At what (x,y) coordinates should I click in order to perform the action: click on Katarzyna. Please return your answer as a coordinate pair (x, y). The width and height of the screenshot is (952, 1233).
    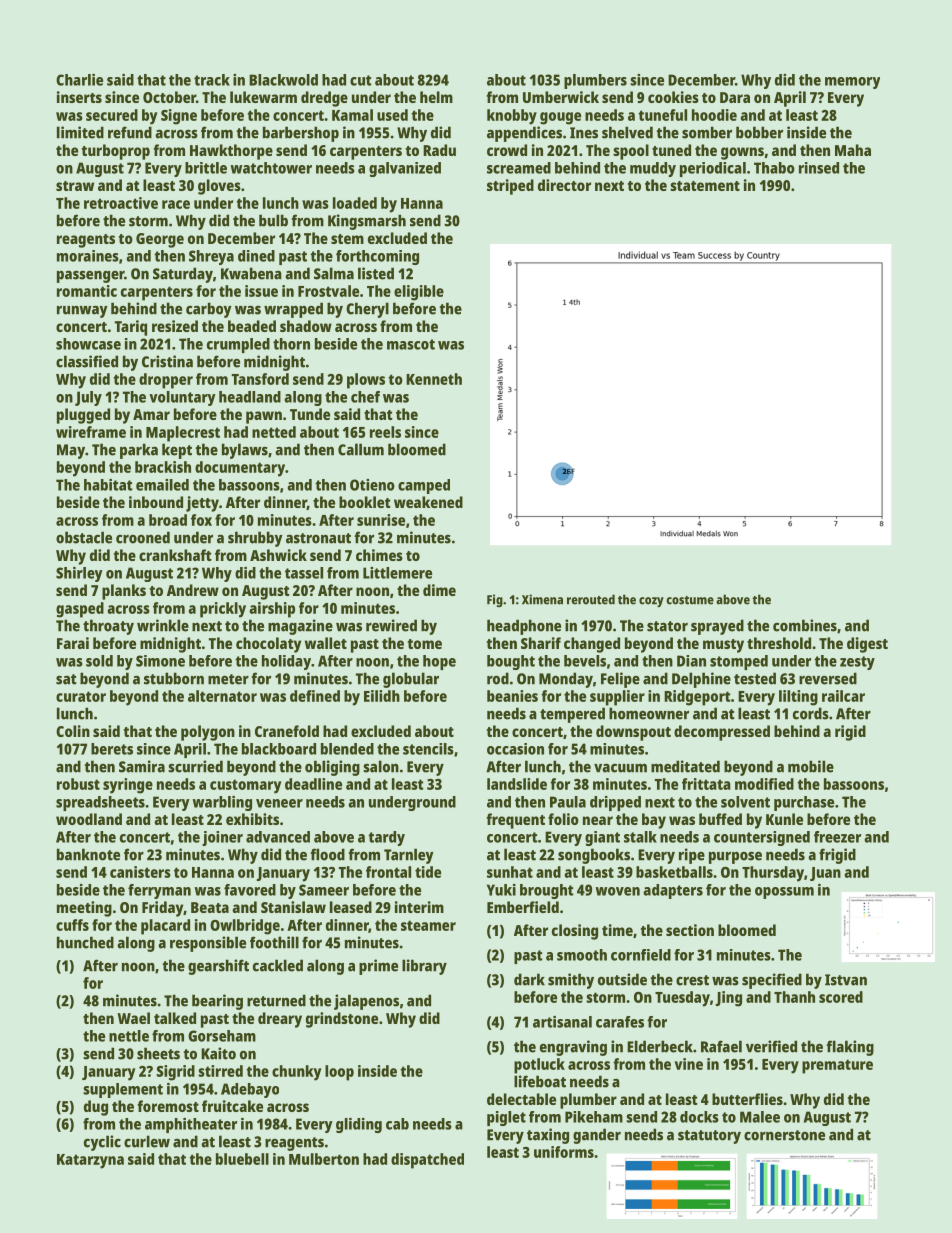
    Looking at the image, I should click on (90, 1161).
